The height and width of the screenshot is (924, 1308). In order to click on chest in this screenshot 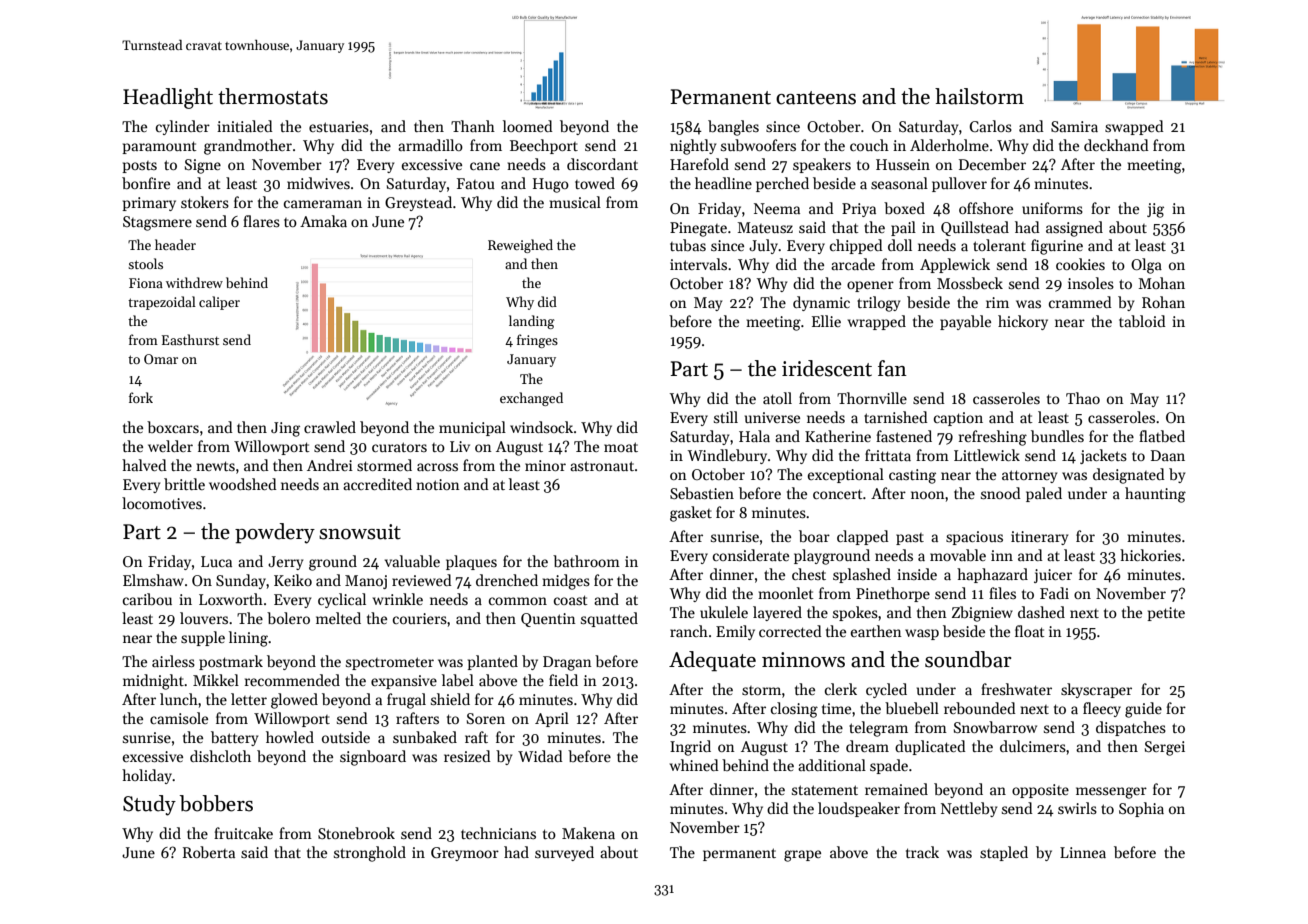, I will do `click(809, 574)`.
